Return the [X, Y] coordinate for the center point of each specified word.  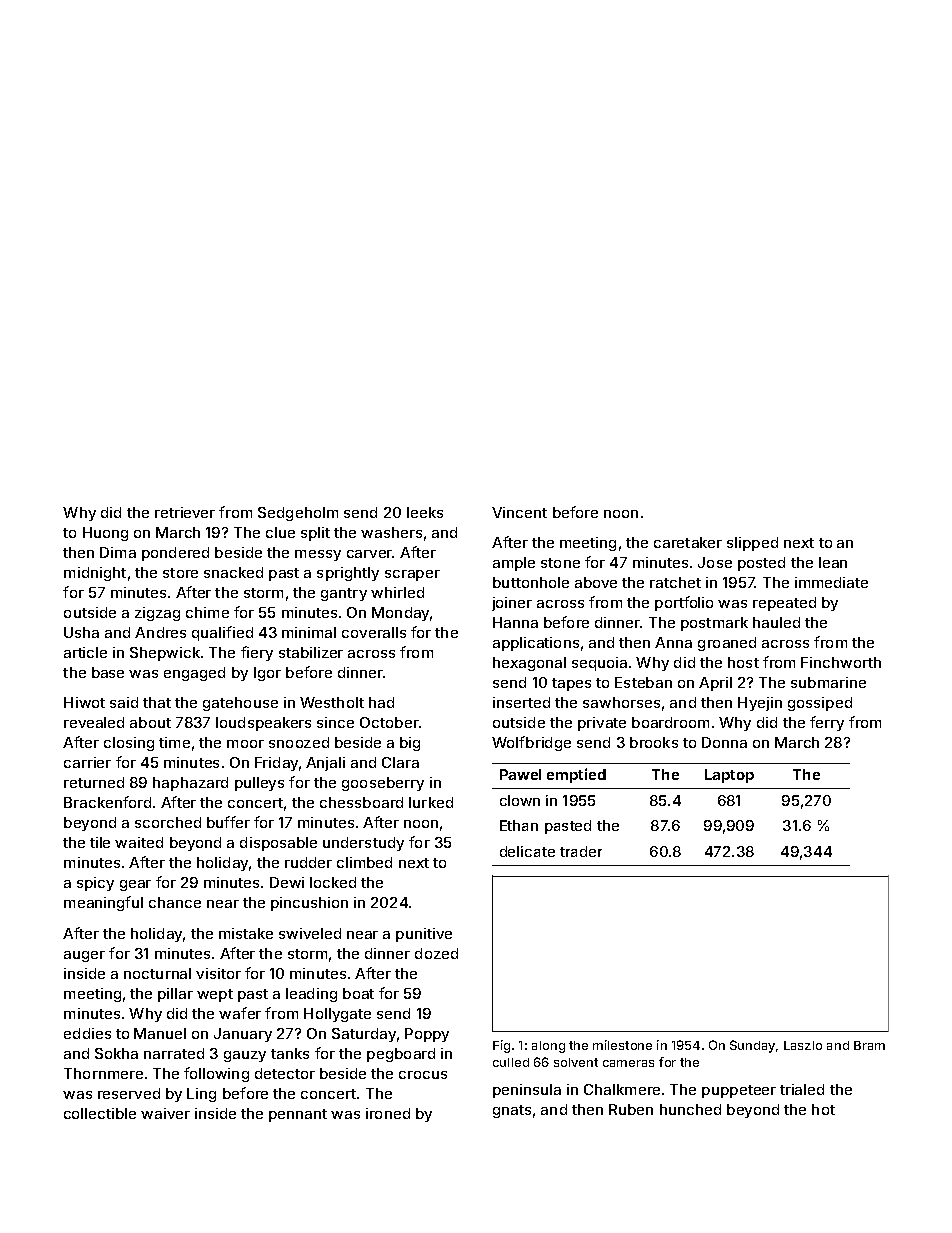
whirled [397, 592]
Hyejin [760, 704]
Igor [267, 674]
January [243, 1035]
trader [581, 851]
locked [333, 882]
